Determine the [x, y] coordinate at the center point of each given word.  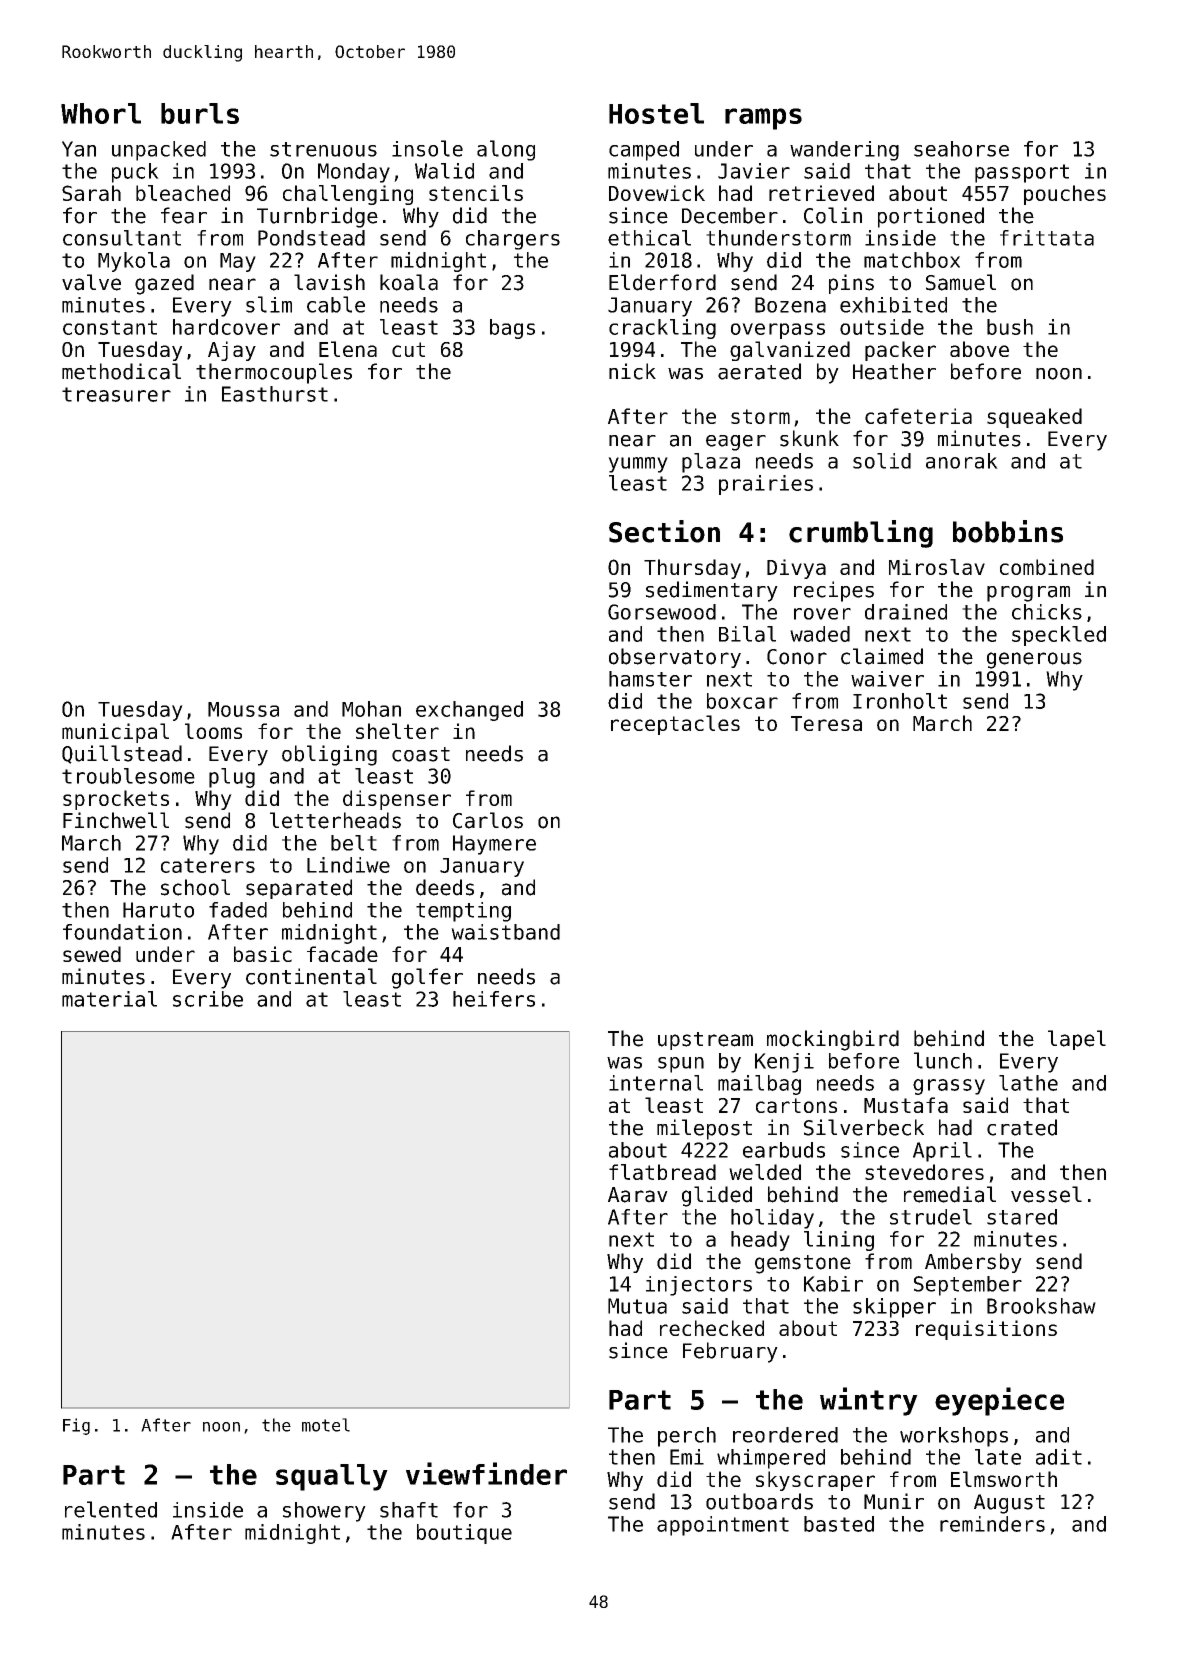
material [109, 999]
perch [687, 1437]
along [506, 150]
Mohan [371, 709]
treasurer [116, 394]
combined [1047, 567]
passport [1022, 173]
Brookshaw [1041, 1306]
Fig [76, 1426]
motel [326, 1425]
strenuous [323, 149]
